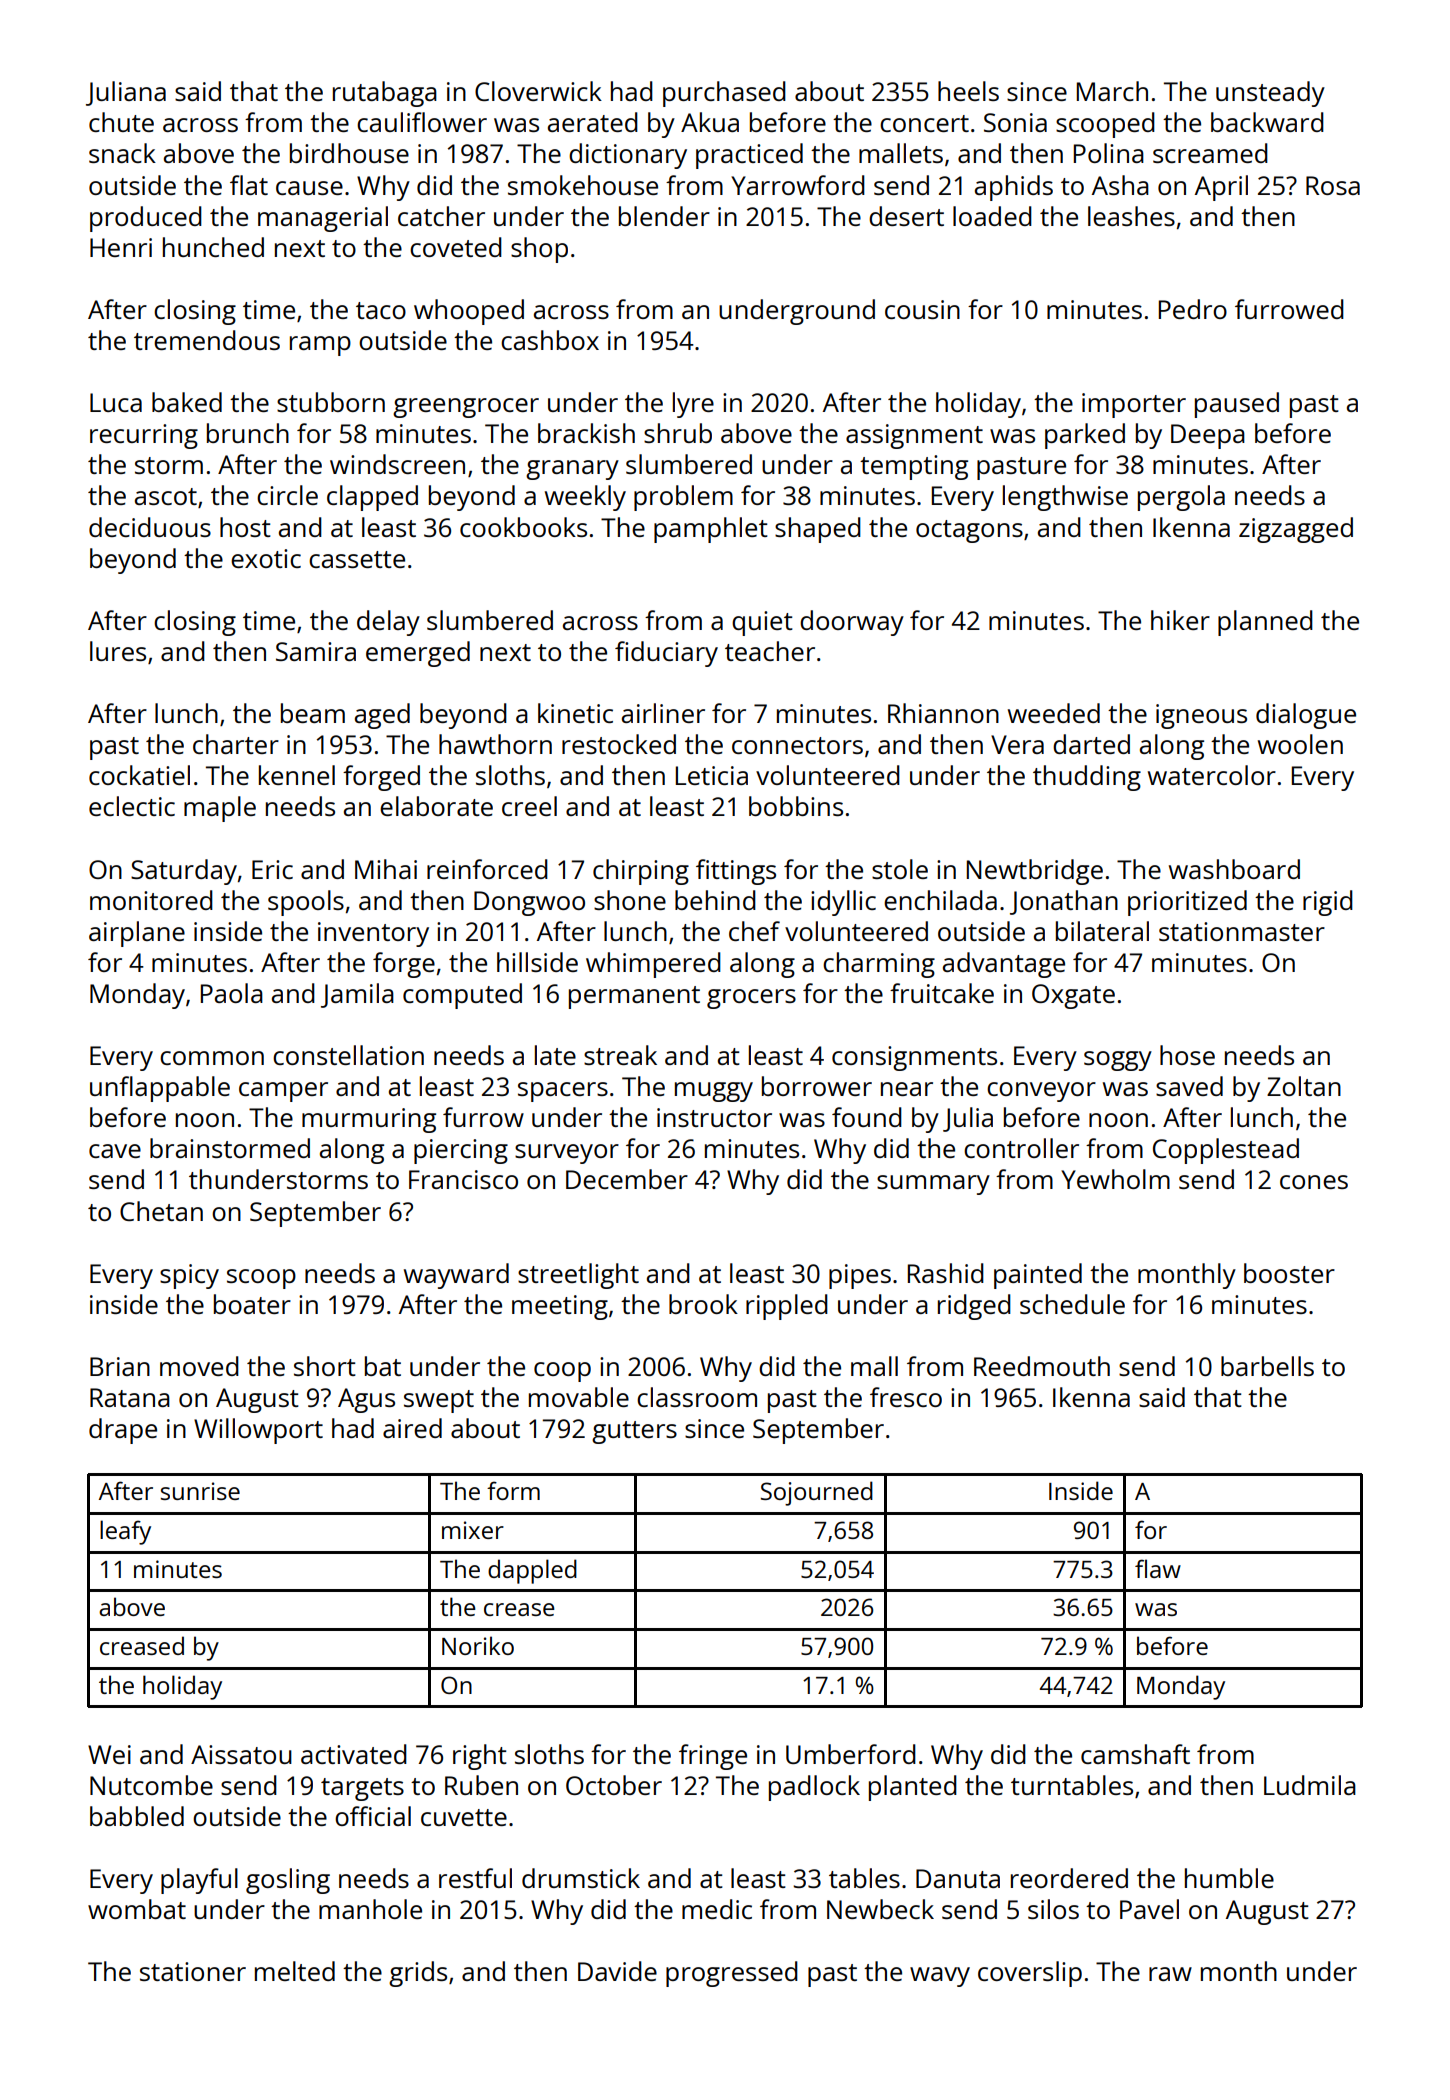 Image resolution: width=1450 pixels, height=2100 pixels. What do you see at coordinates (581, 1878) in the page?
I see `drumstick` at bounding box center [581, 1878].
